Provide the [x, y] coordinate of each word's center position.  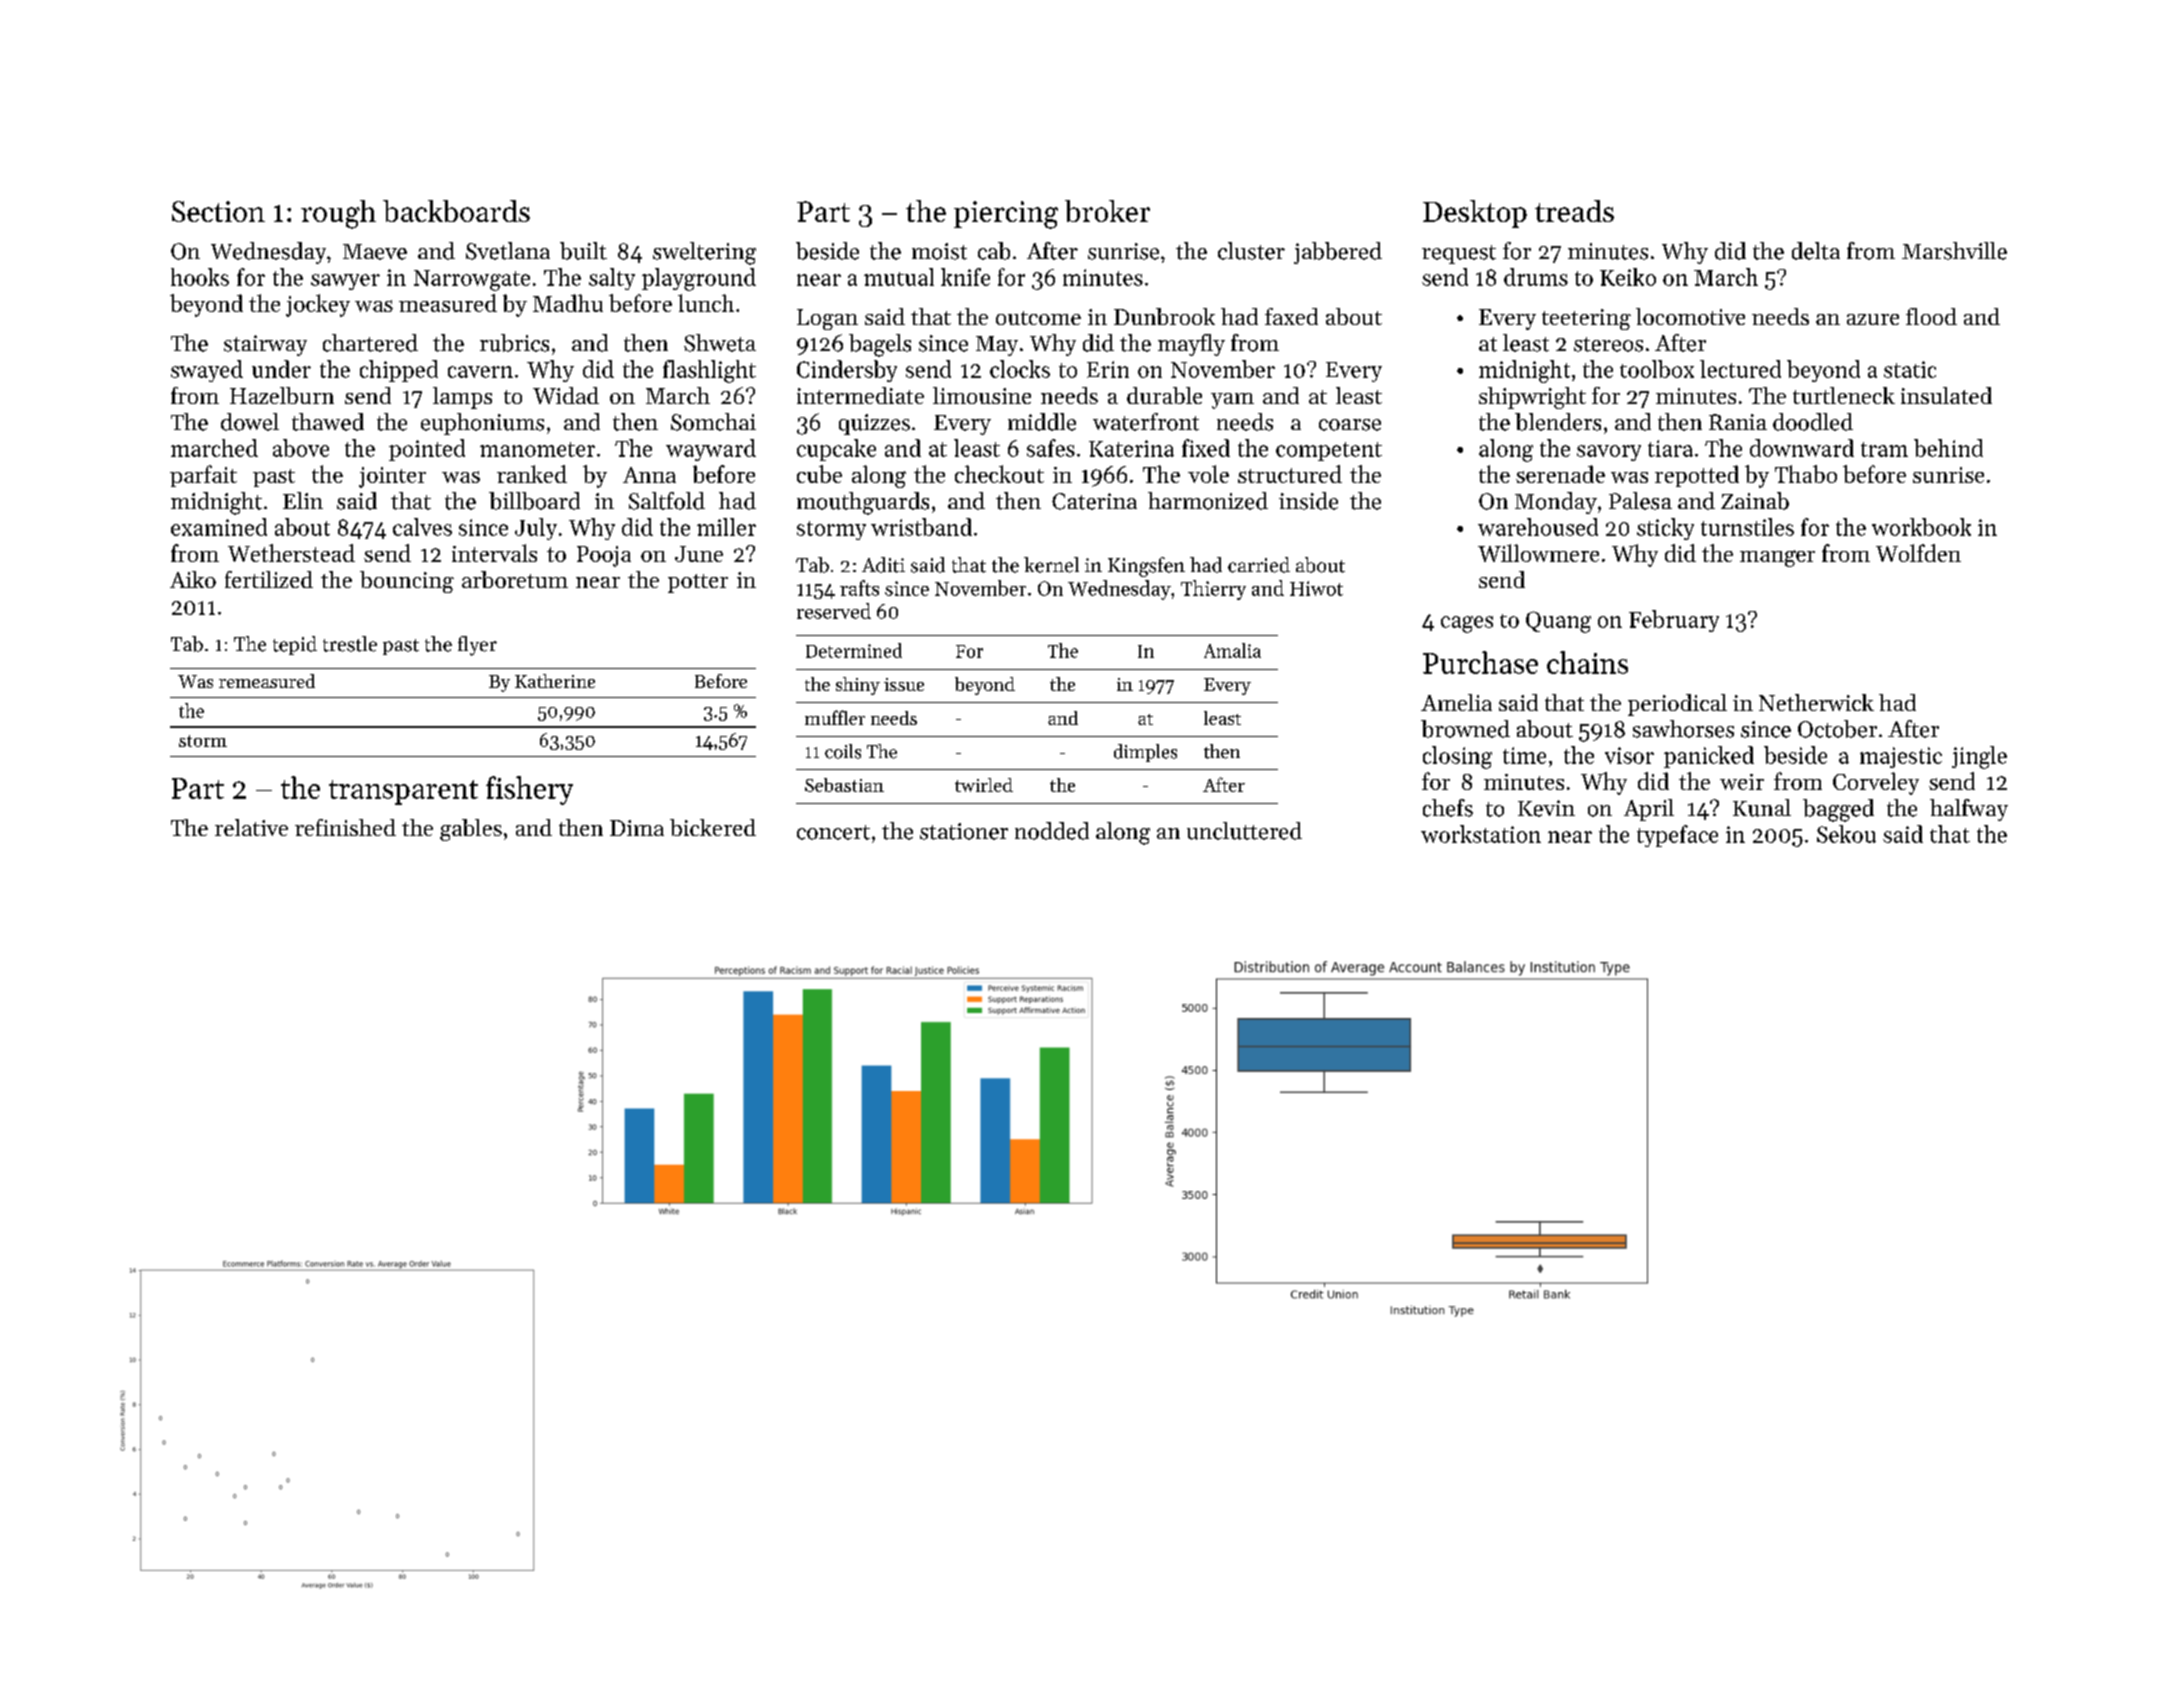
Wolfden [1918, 553]
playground [699, 279]
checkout [999, 474]
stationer [964, 831]
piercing [1006, 215]
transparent [403, 792]
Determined [854, 650]
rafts [859, 588]
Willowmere [1538, 553]
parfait [203, 476]
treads [1574, 211]
